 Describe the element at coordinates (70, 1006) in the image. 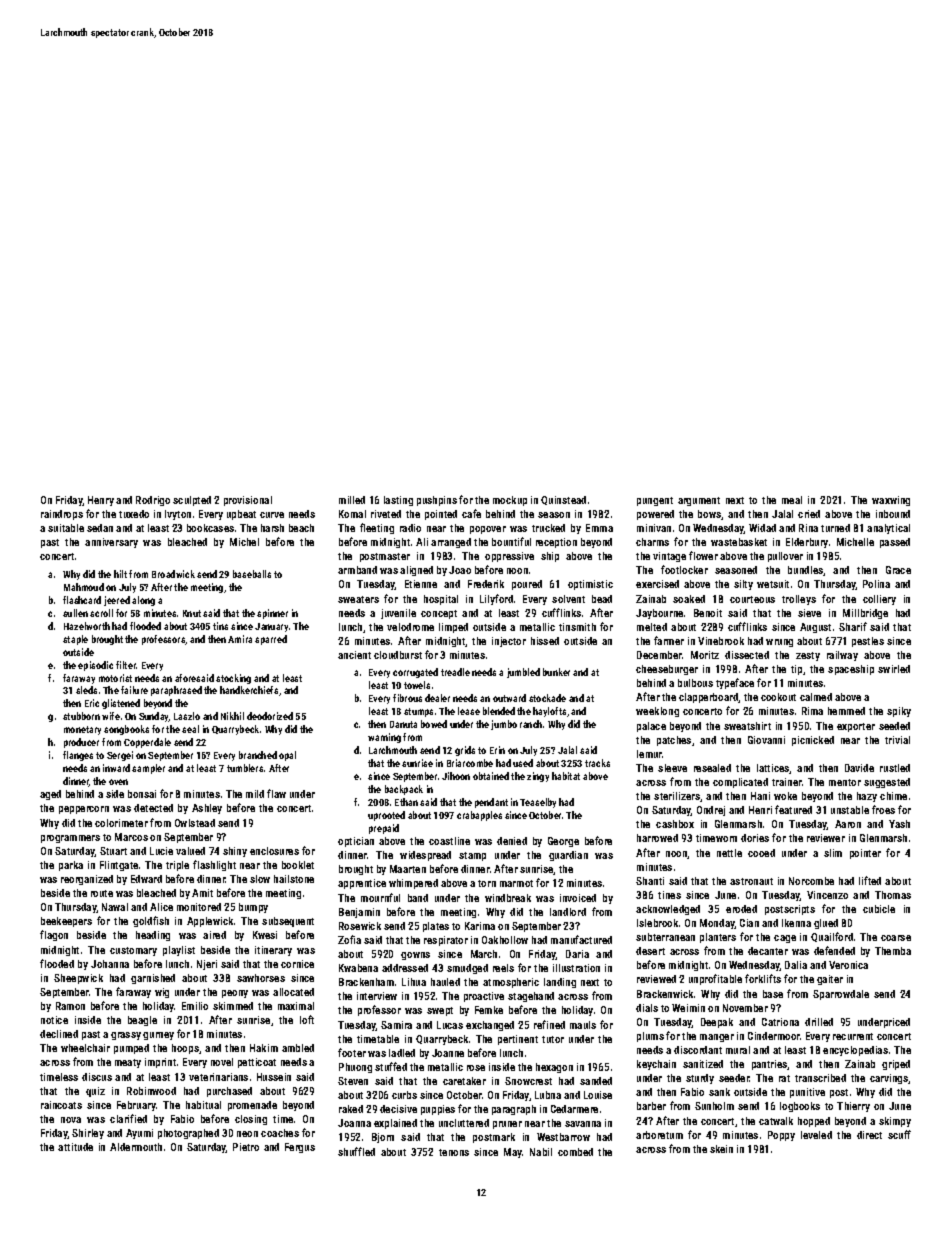

I see `Ramon` at that location.
